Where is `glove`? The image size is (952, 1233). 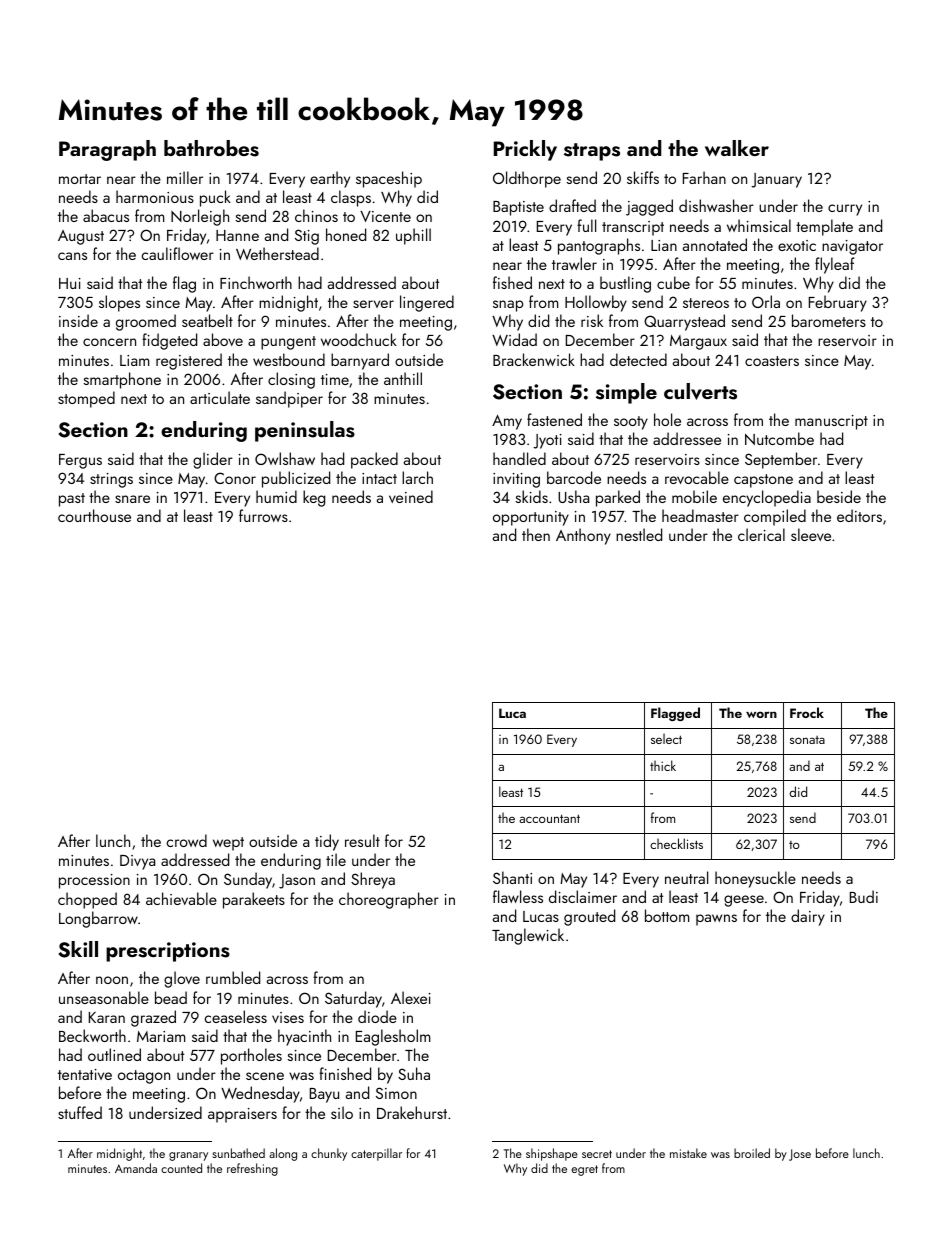 glove is located at coordinates (182, 979).
